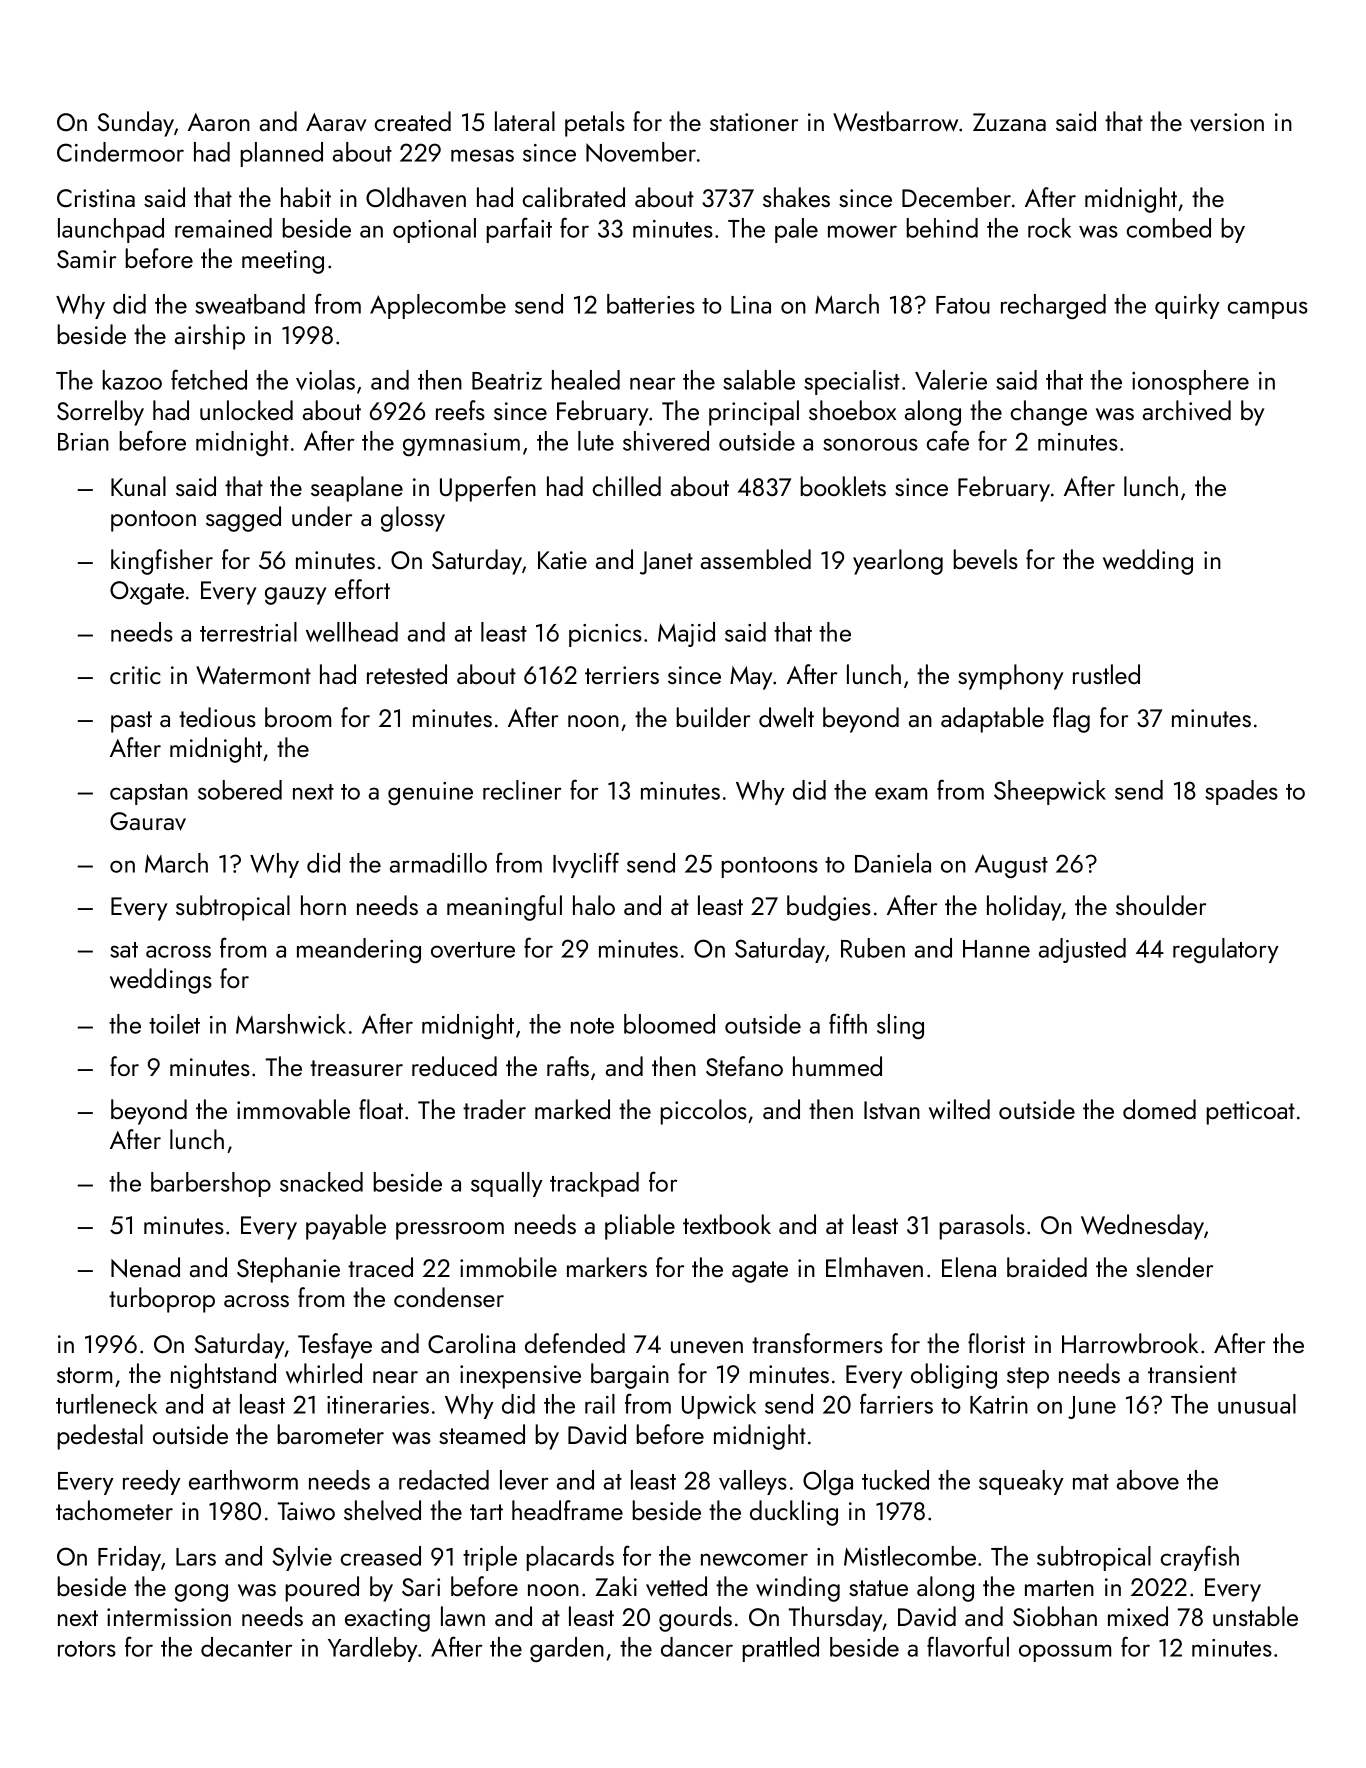  What do you see at coordinates (596, 441) in the screenshot?
I see `lute` at bounding box center [596, 441].
